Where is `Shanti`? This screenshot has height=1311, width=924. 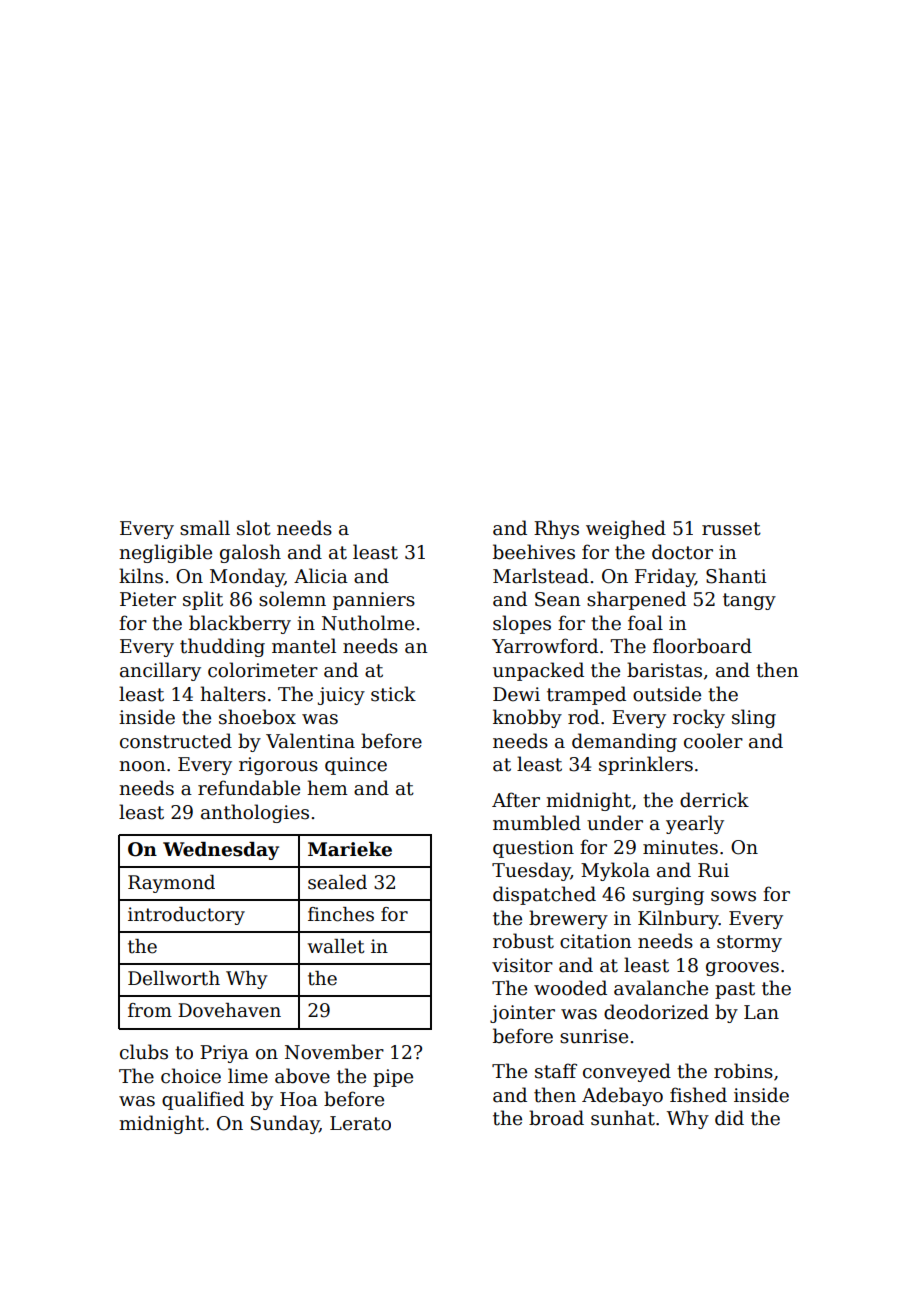
Shanti is located at coordinates (736, 576).
